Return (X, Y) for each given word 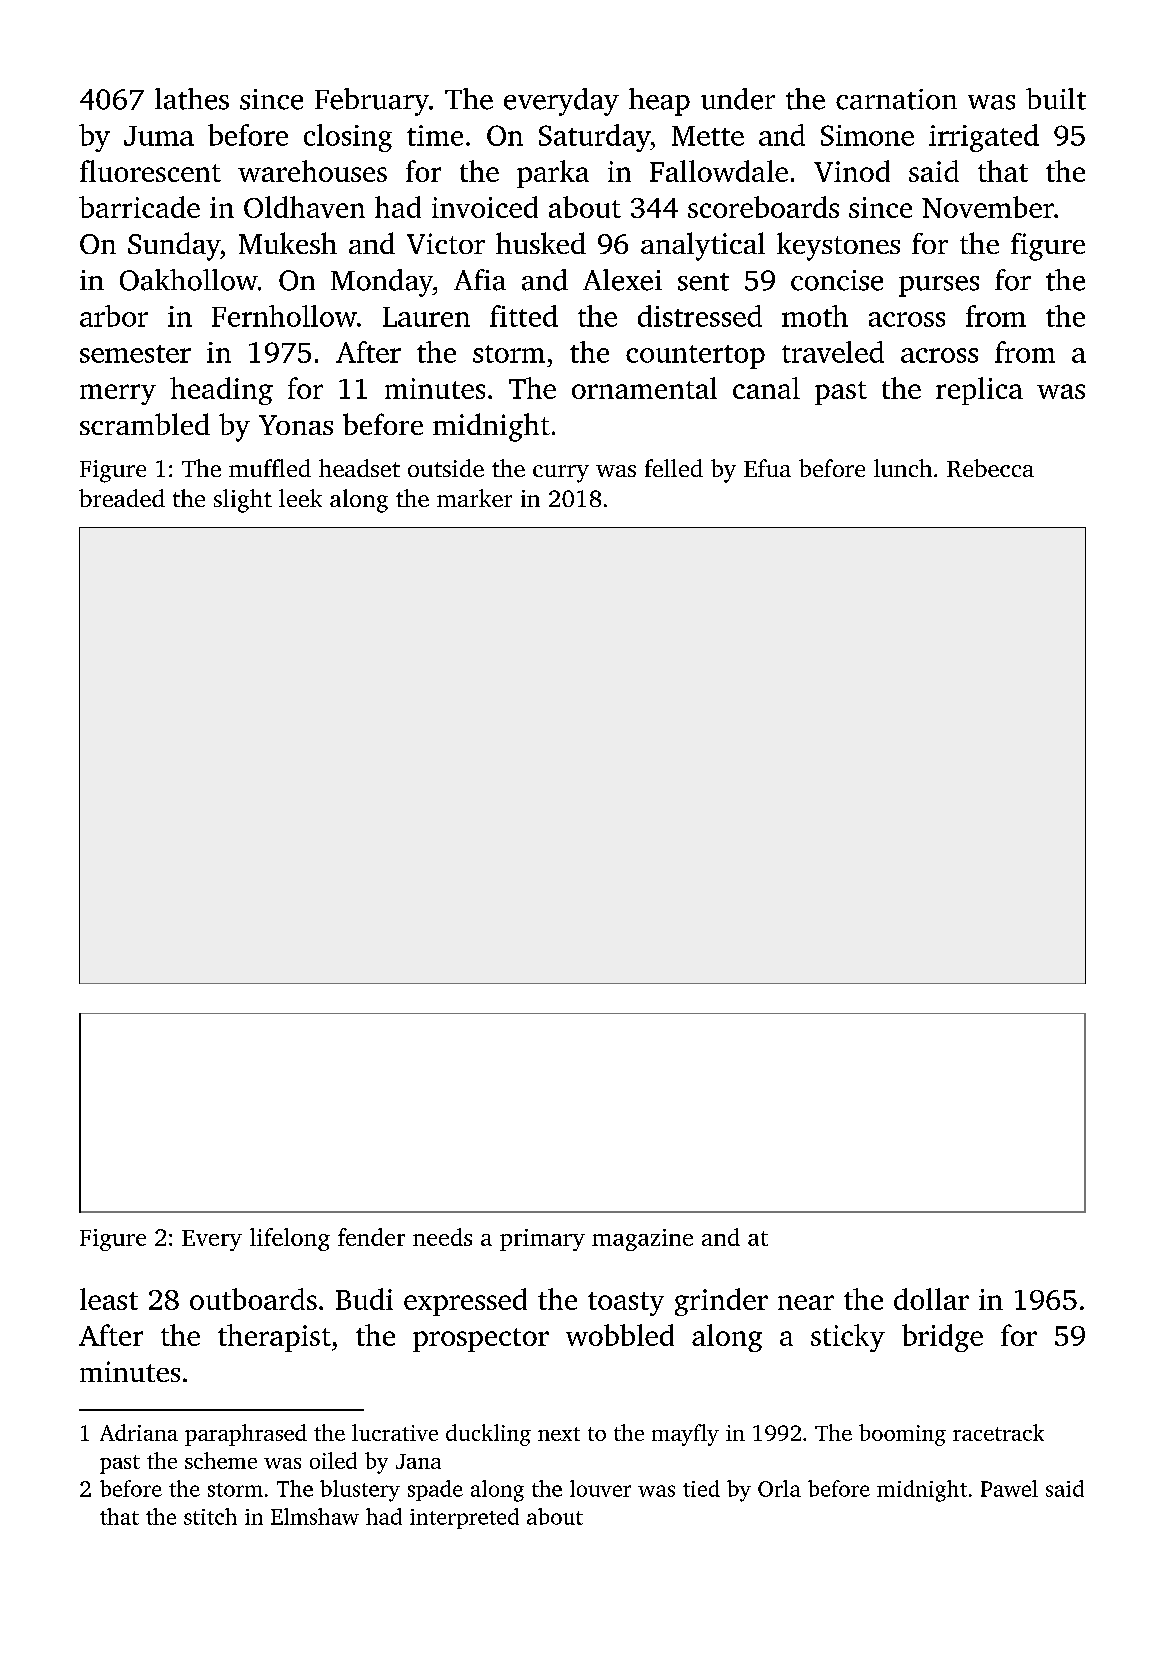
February (372, 102)
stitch (210, 1516)
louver (600, 1488)
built (1056, 99)
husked (541, 243)
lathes (192, 99)
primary (542, 1240)
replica (979, 391)
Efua (767, 468)
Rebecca (990, 468)
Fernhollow (284, 316)
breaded (122, 498)
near (806, 1302)
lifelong (290, 1239)
